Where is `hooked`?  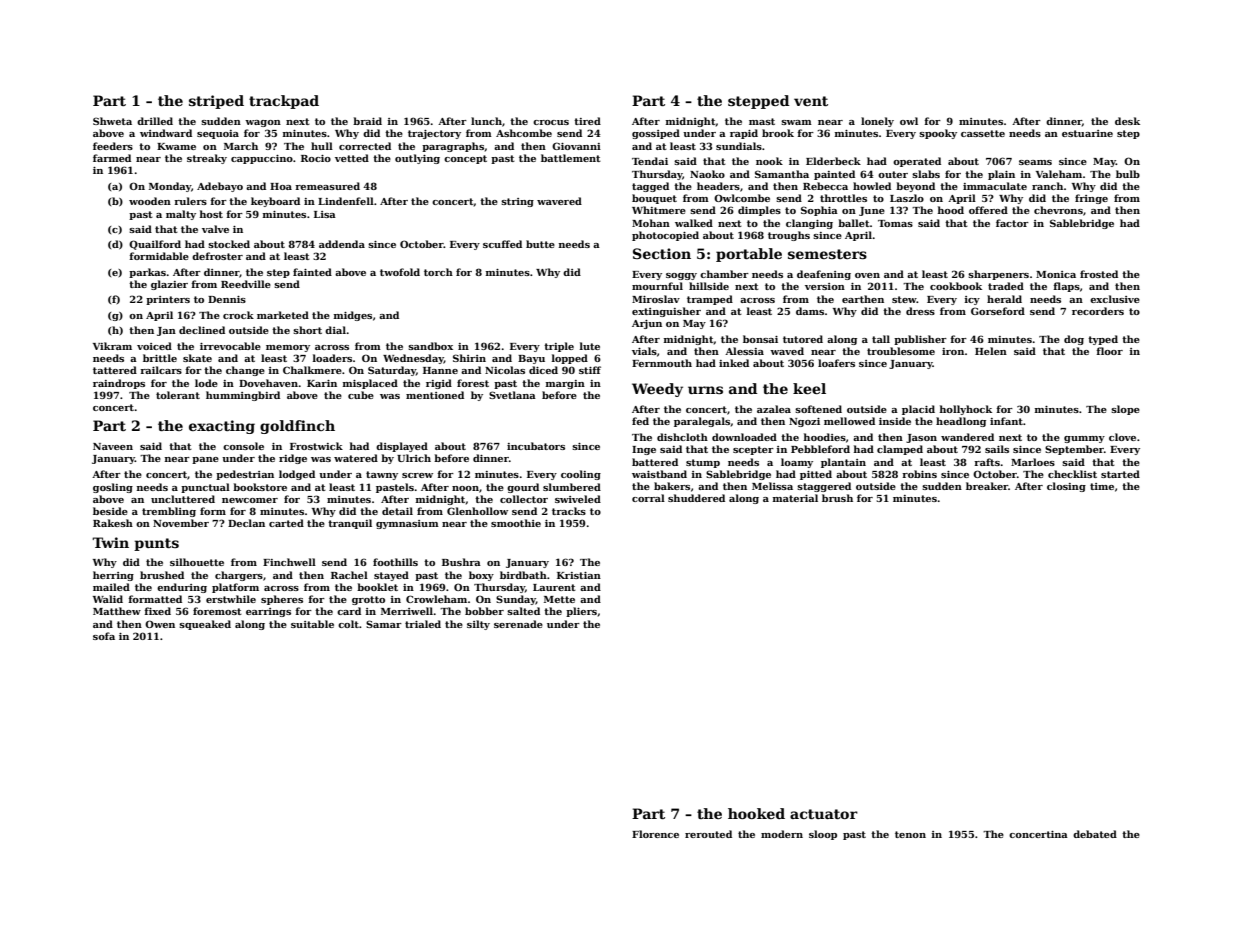 hooked is located at coordinates (756, 813).
